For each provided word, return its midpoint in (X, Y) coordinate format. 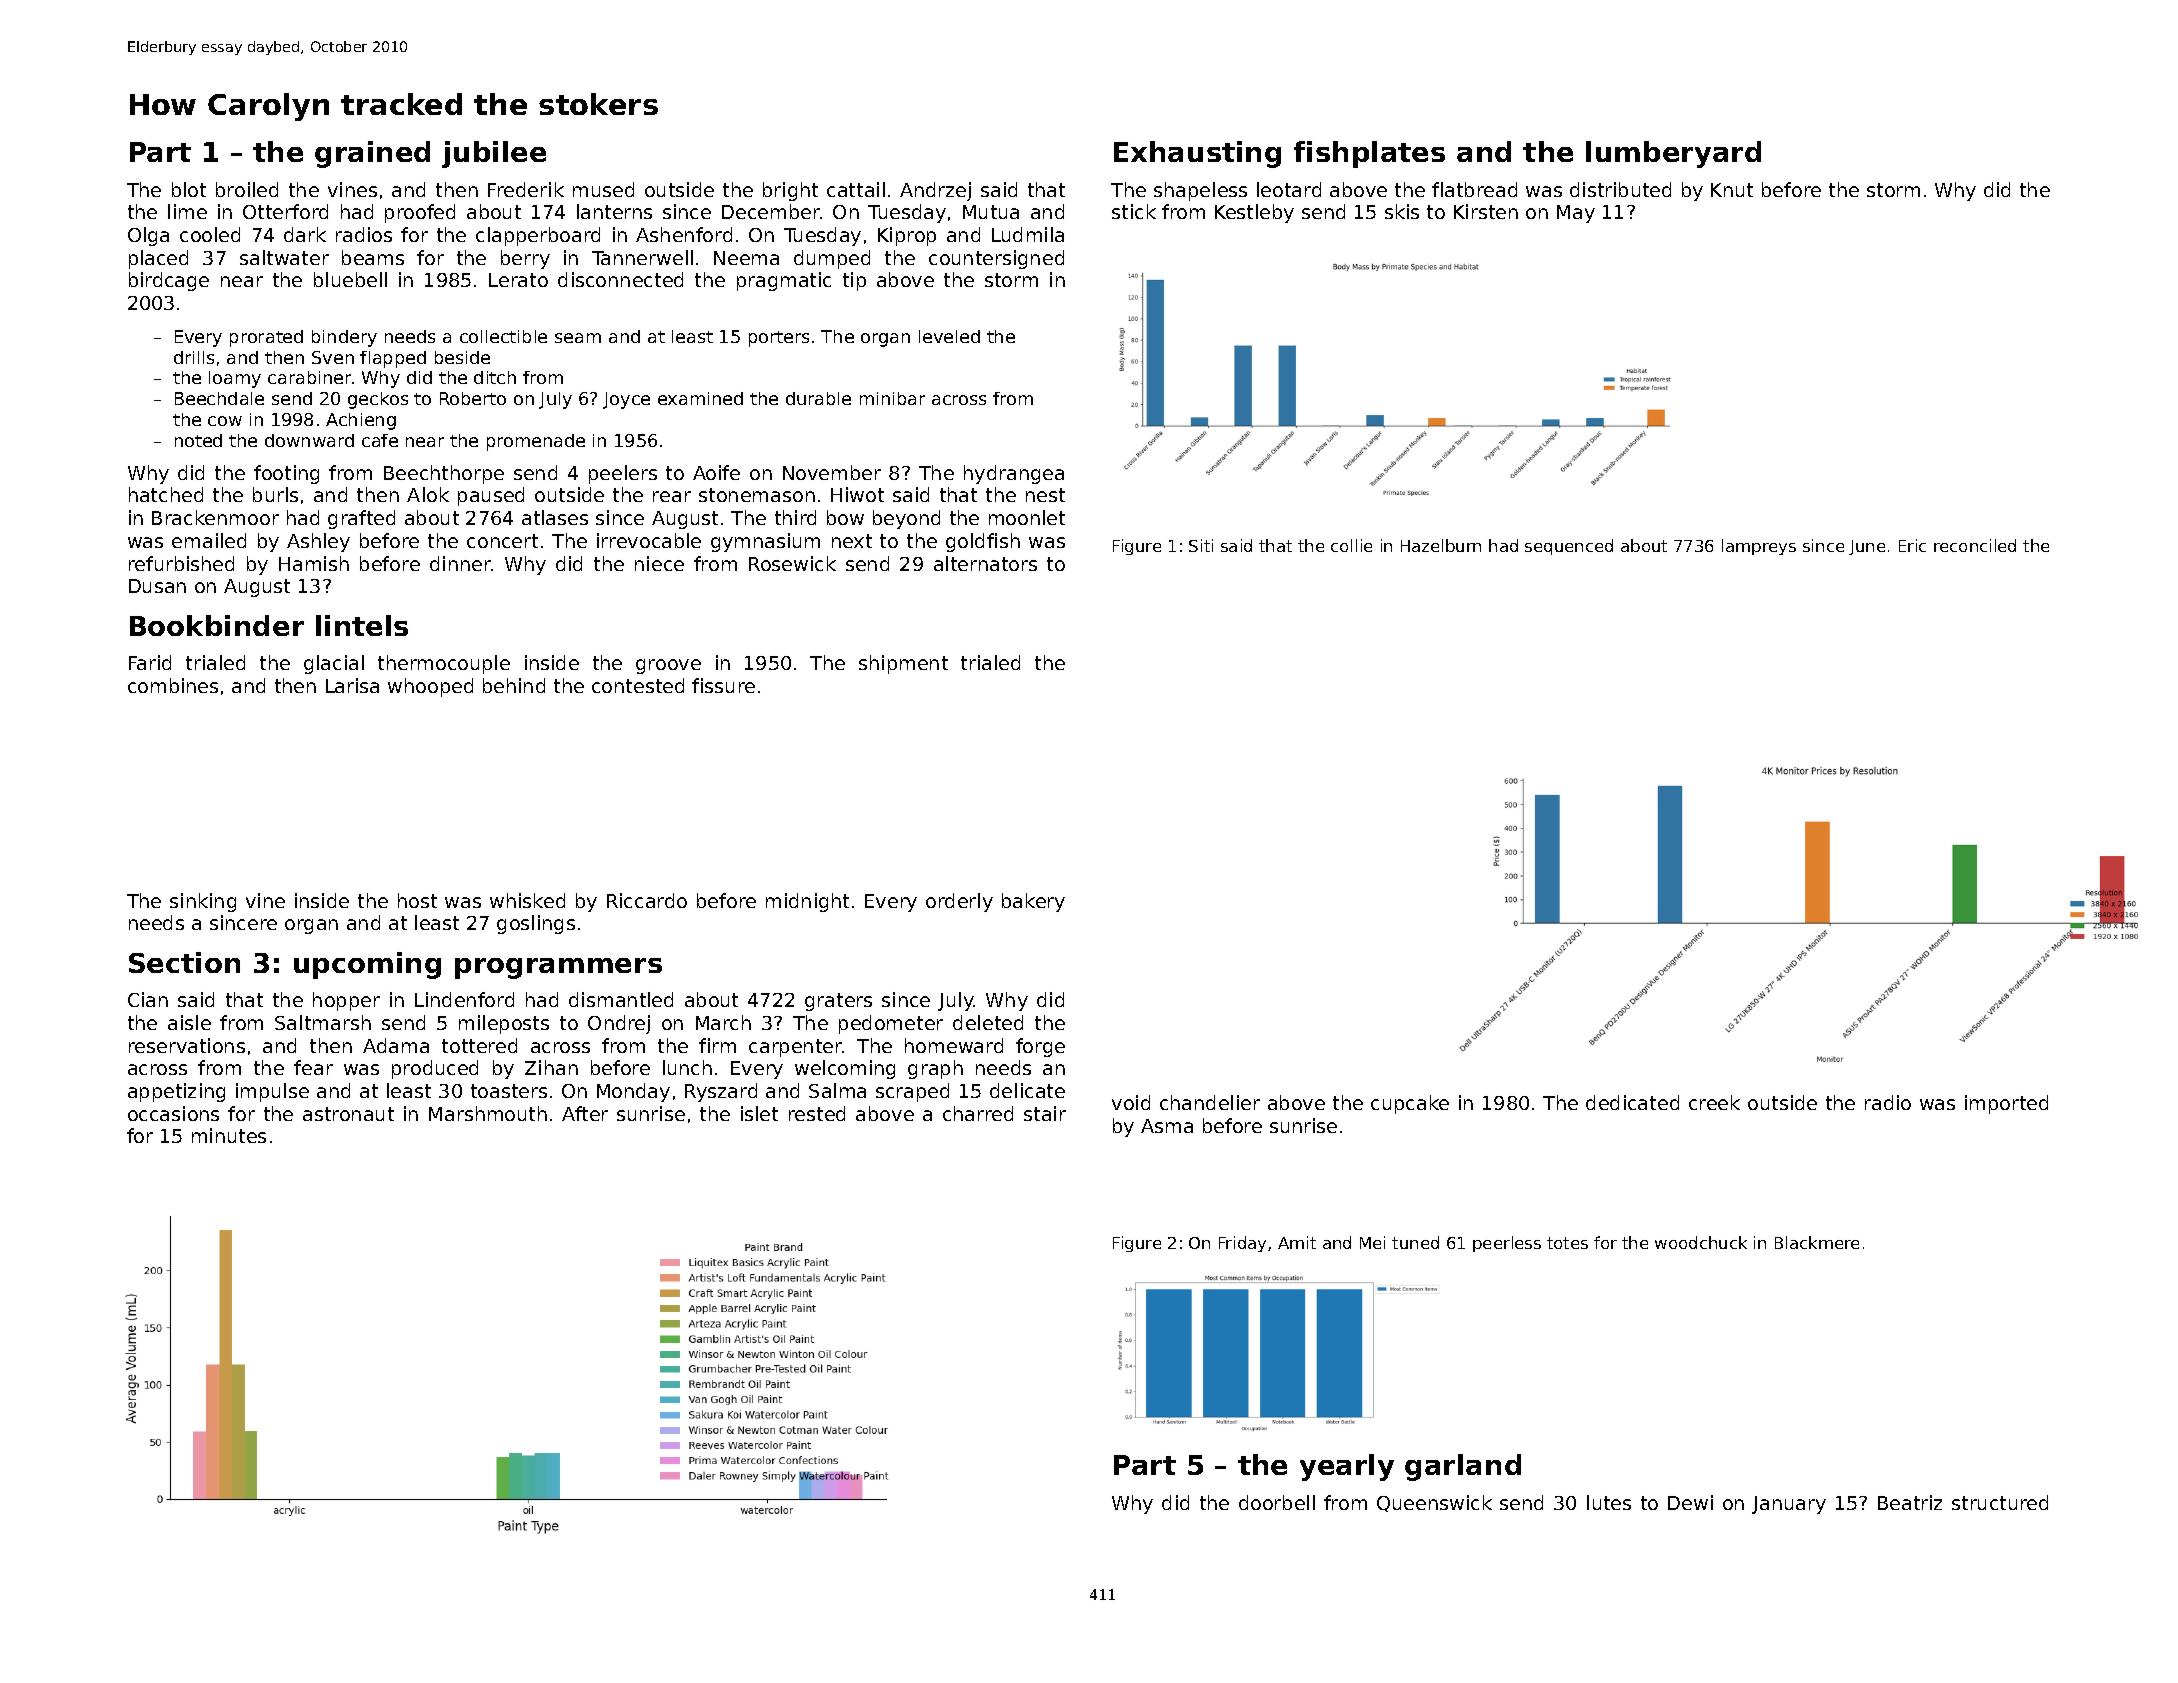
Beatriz (1910, 1502)
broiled (247, 189)
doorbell (1277, 1502)
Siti (1201, 545)
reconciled (1975, 545)
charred (978, 1113)
